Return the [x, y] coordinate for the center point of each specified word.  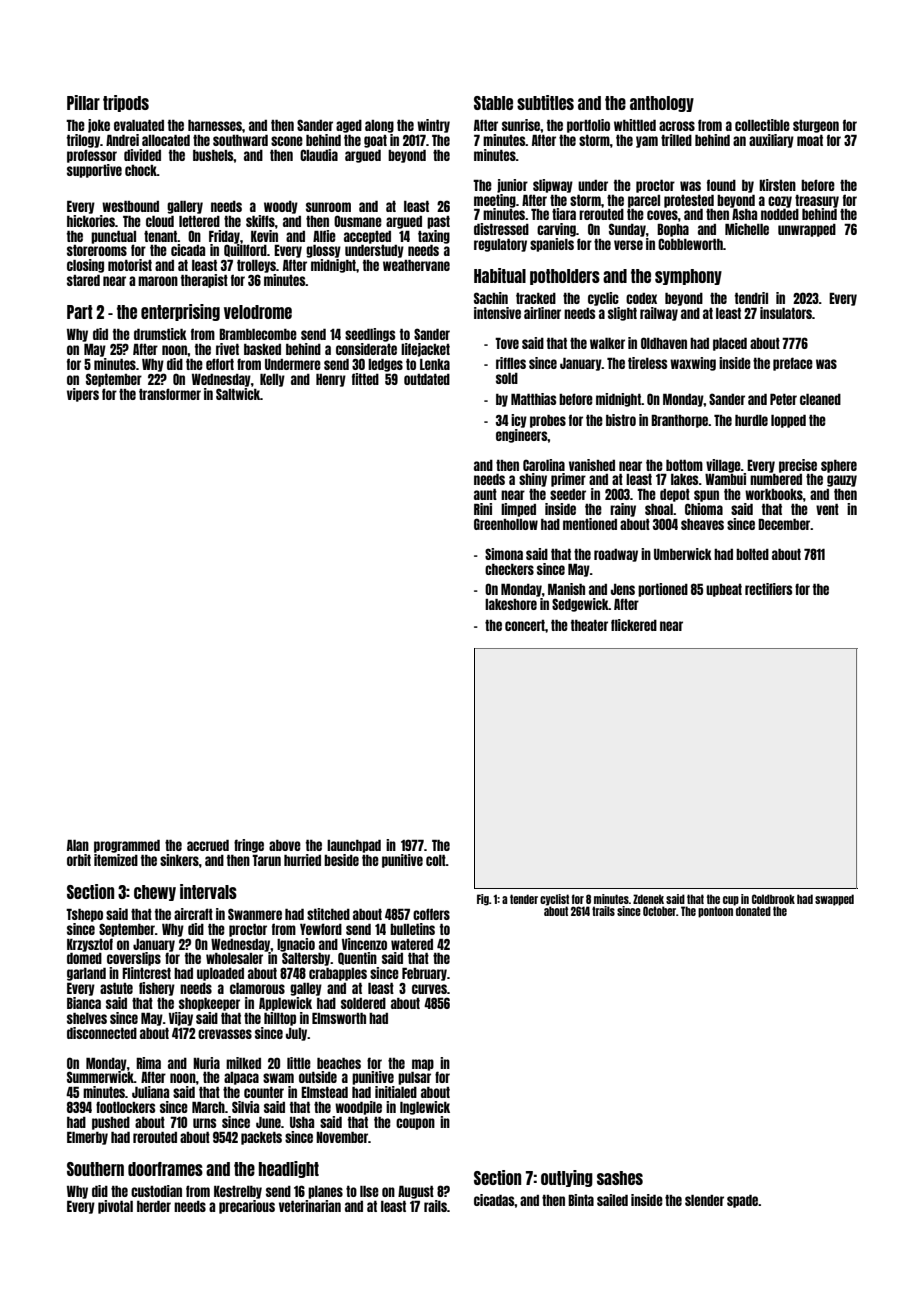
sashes [620, 1178]
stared [83, 280]
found [721, 185]
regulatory [500, 245]
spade [742, 1201]
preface [793, 364]
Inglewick [425, 1108]
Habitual [500, 275]
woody [281, 207]
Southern [95, 1169]
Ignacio [296, 945]
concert [525, 625]
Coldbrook [773, 899]
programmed [127, 846]
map [423, 1065]
